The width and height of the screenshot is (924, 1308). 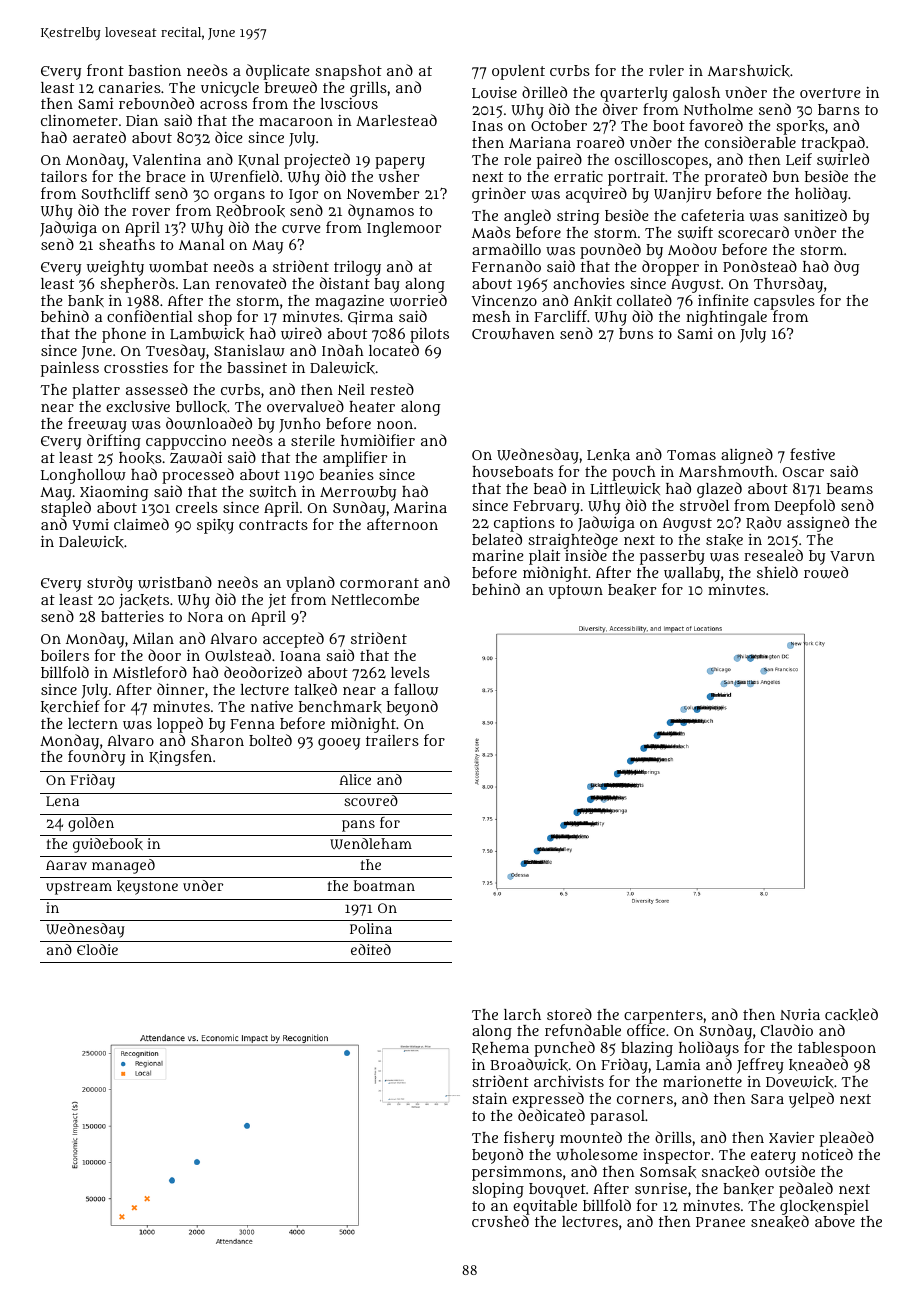 I want to click on levels, so click(x=410, y=672).
